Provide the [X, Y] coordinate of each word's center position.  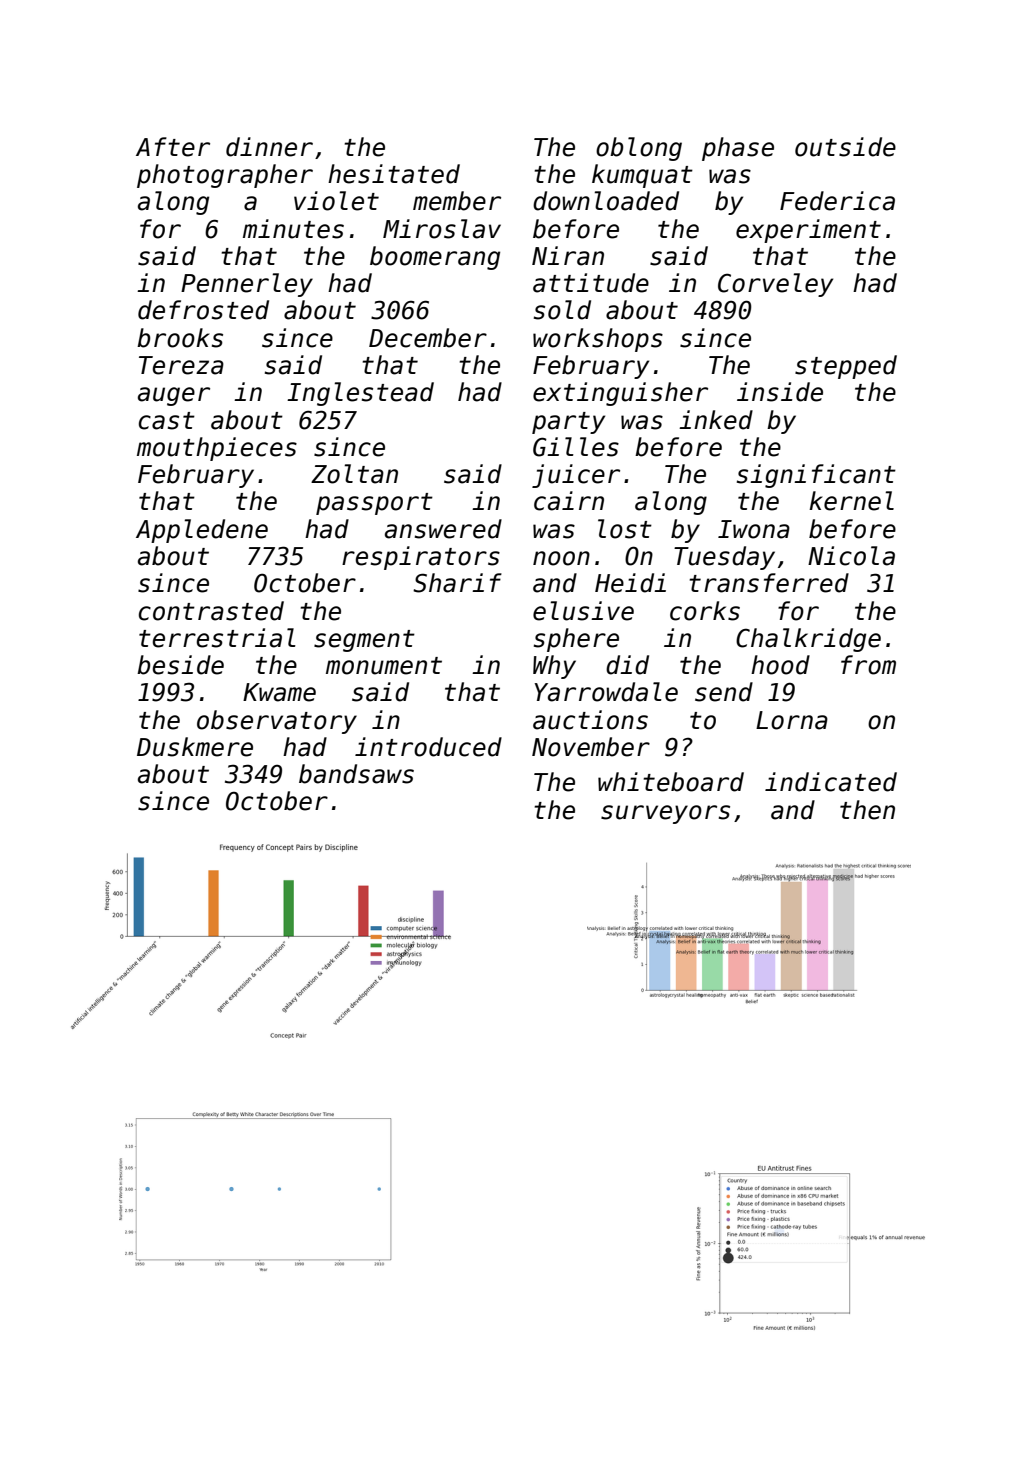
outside [845, 147]
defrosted [203, 310]
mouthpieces [217, 449]
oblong [639, 149]
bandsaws [356, 774]
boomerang [435, 258]
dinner [269, 147]
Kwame [279, 692]
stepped [846, 367]
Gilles [576, 447]
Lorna [792, 720]
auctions [590, 720]
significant [816, 476]
